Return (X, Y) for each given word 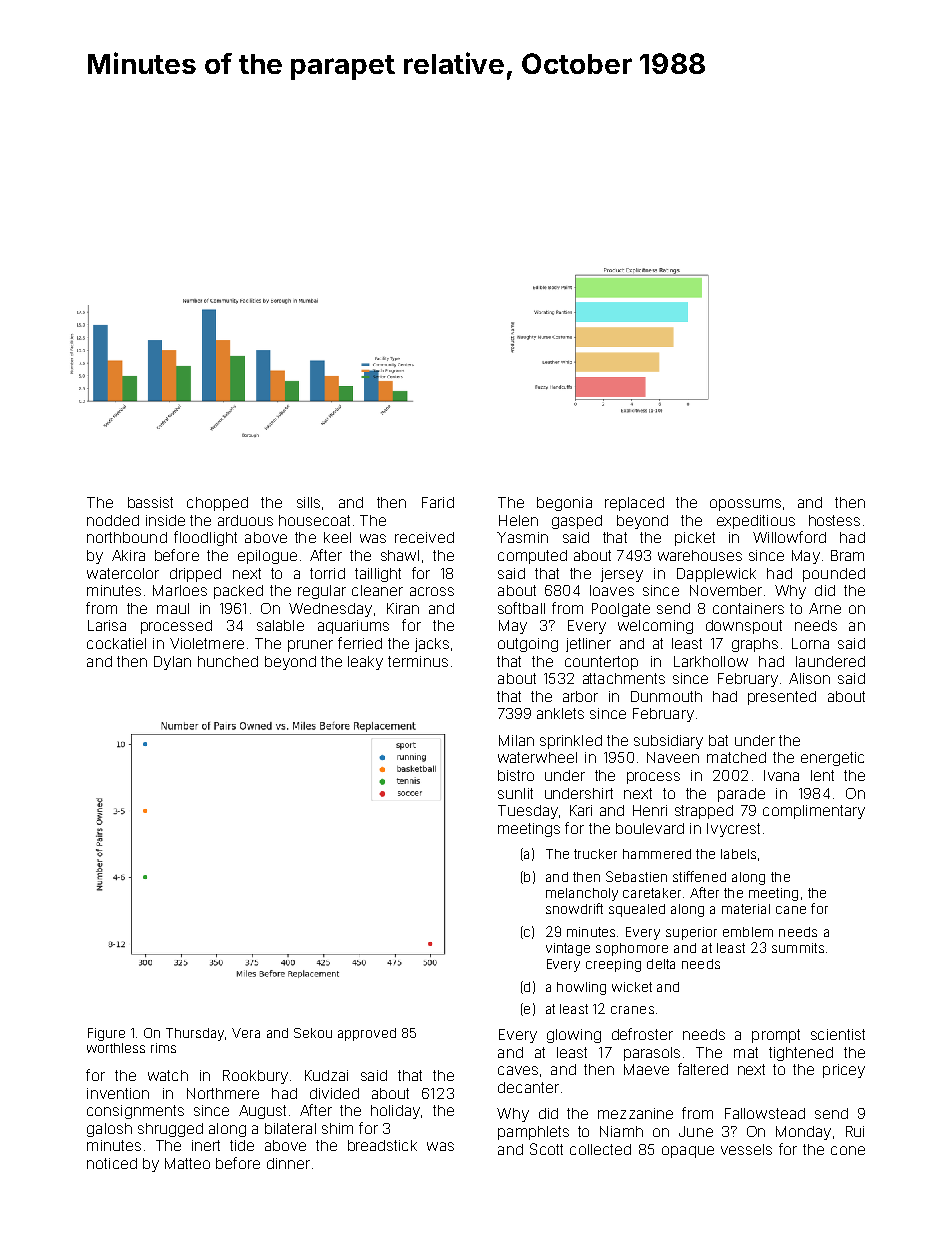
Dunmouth (666, 696)
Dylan (172, 663)
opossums (745, 505)
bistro (516, 775)
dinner (288, 1163)
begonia (564, 504)
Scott (546, 1149)
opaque (688, 1152)
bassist (150, 502)
